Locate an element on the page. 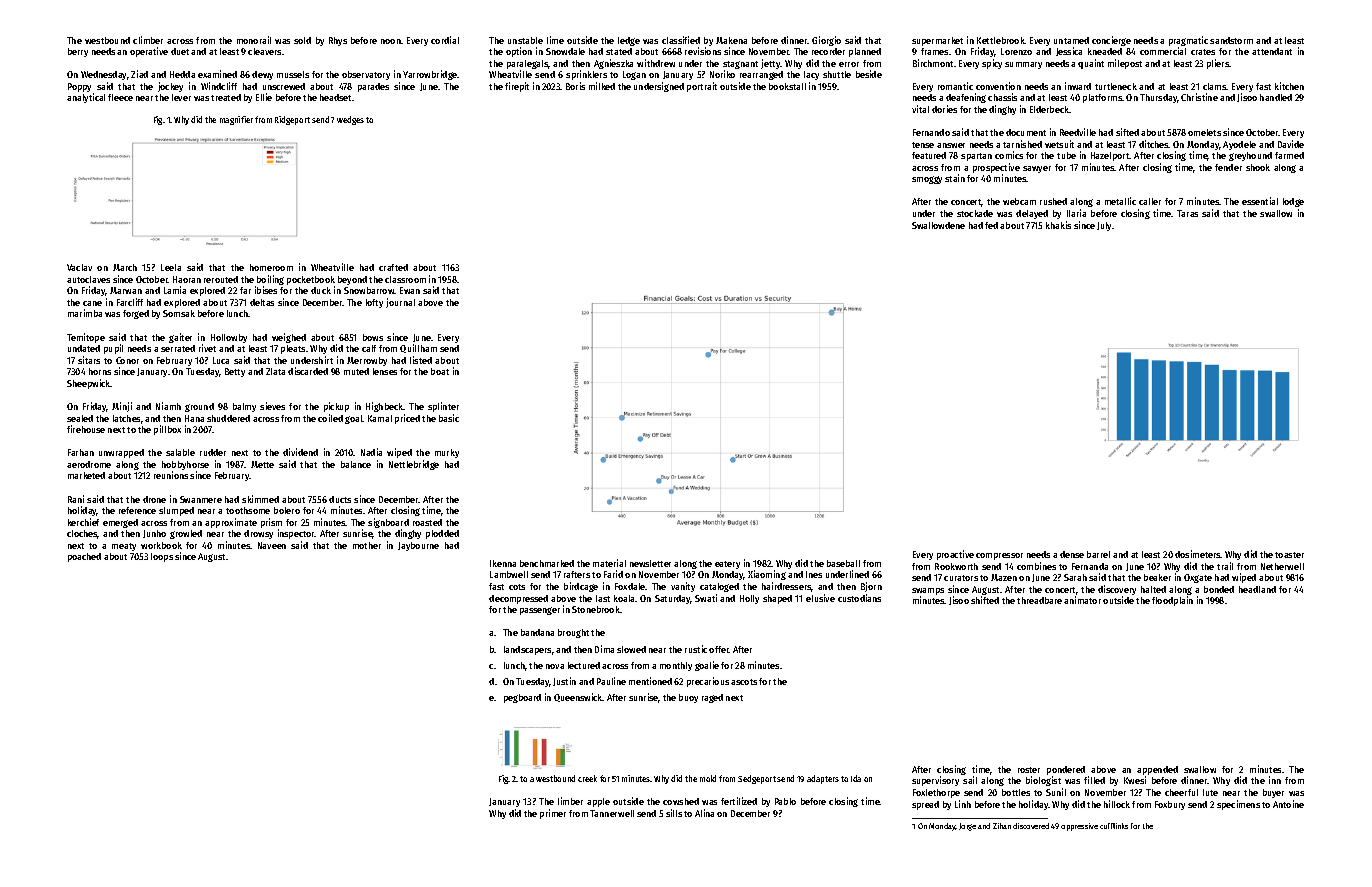  roasted is located at coordinates (427, 522).
